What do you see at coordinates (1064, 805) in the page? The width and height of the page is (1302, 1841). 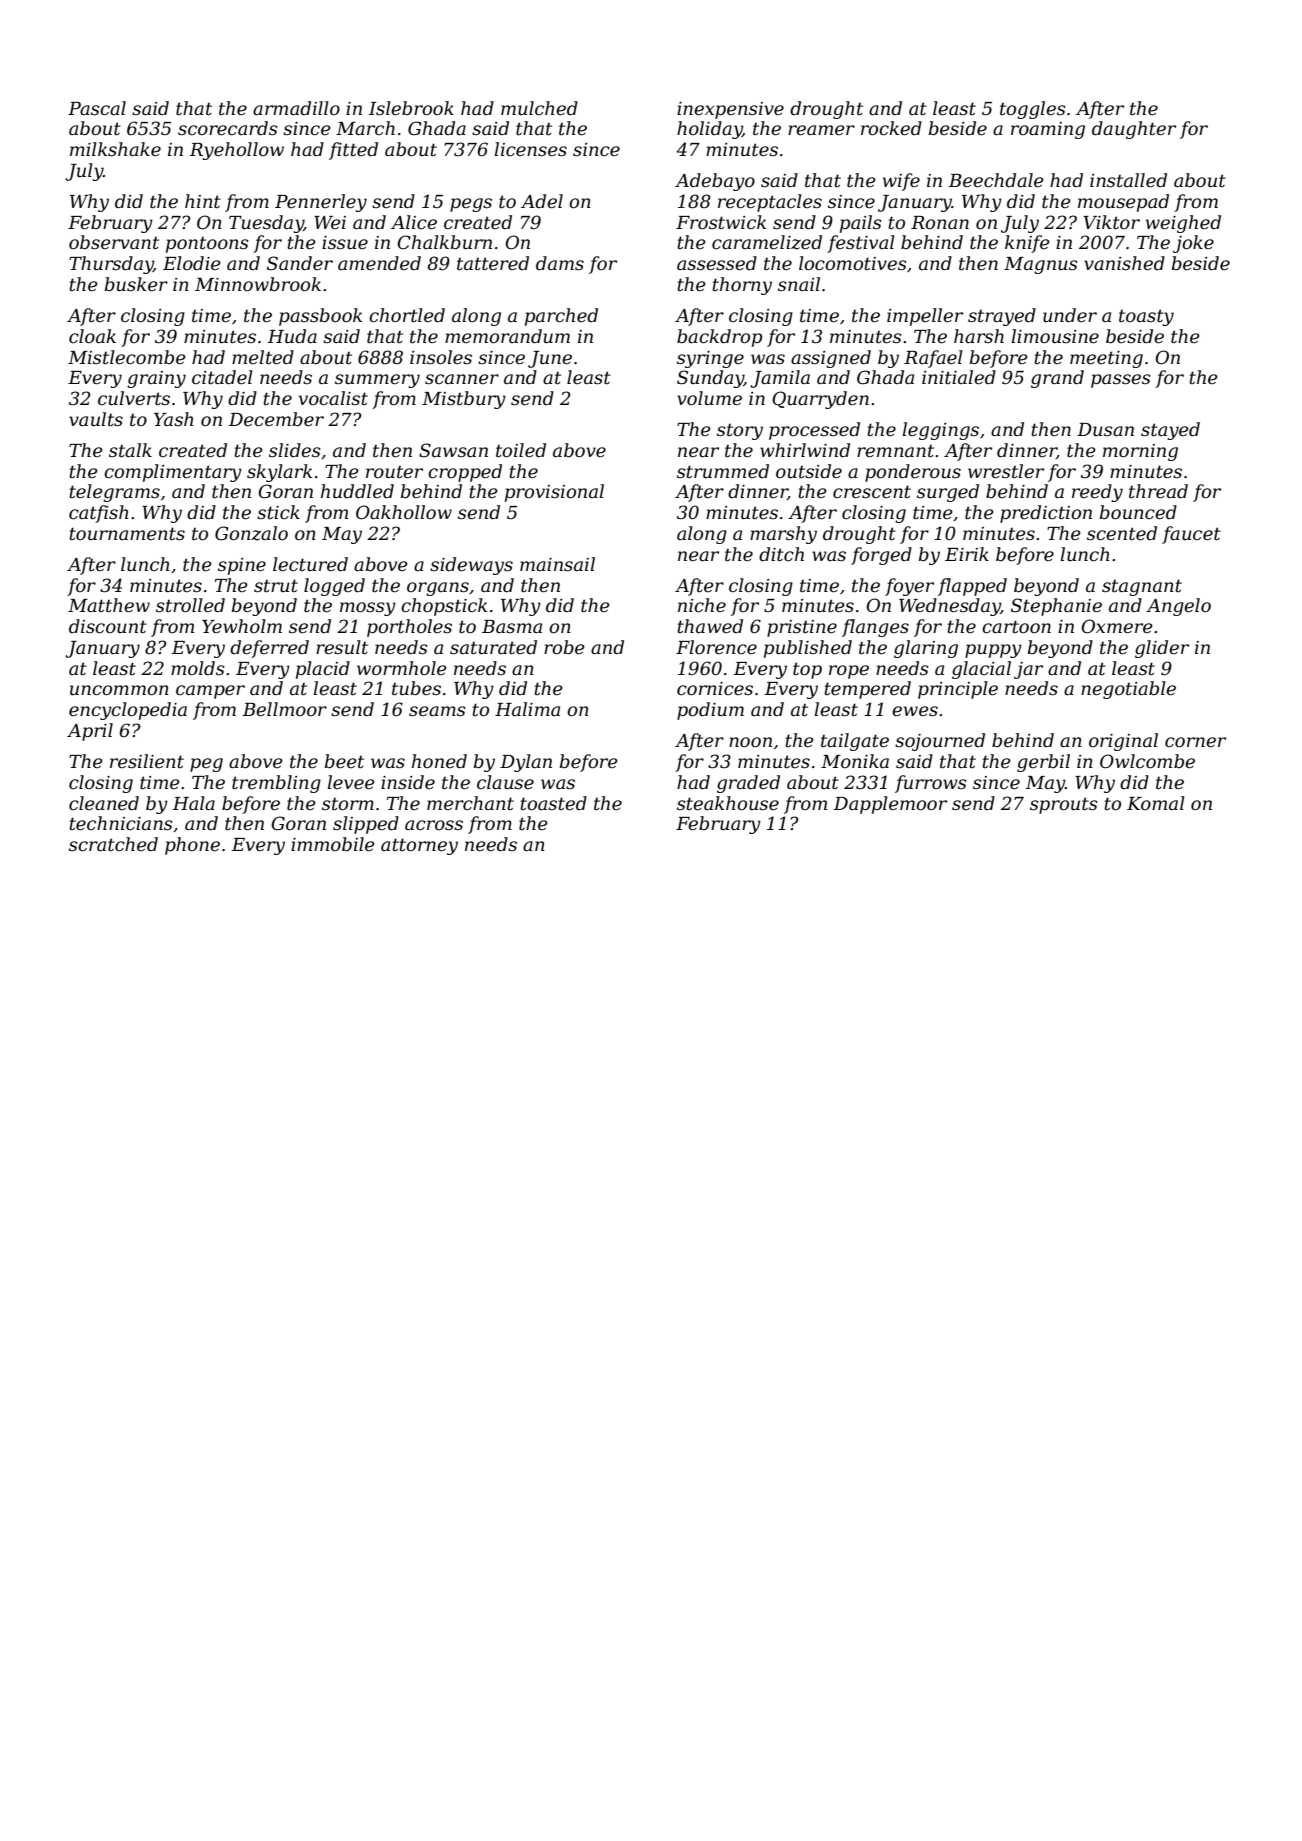 I see `sprouts` at bounding box center [1064, 805].
